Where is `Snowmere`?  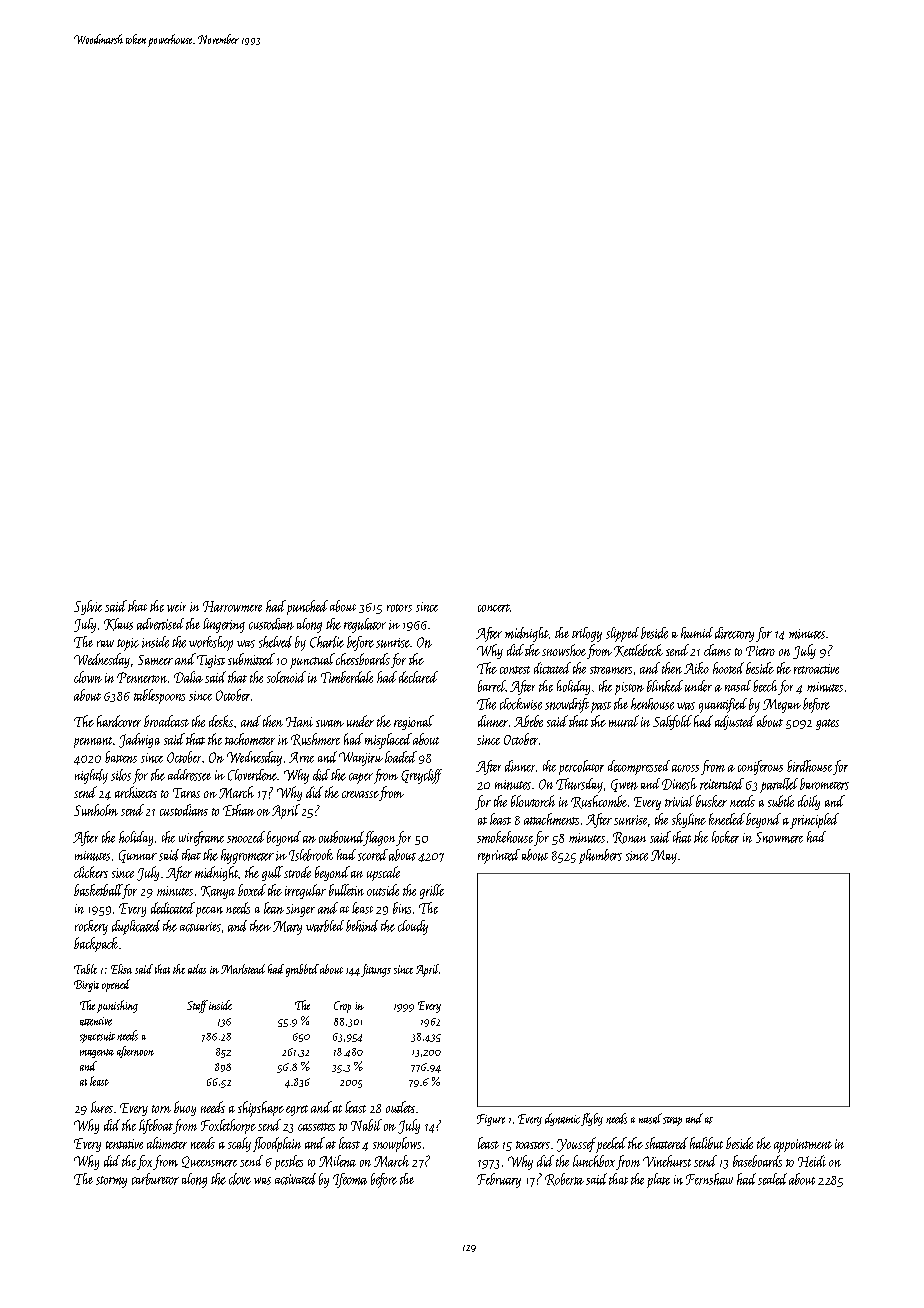 Snowmere is located at coordinates (779, 837).
